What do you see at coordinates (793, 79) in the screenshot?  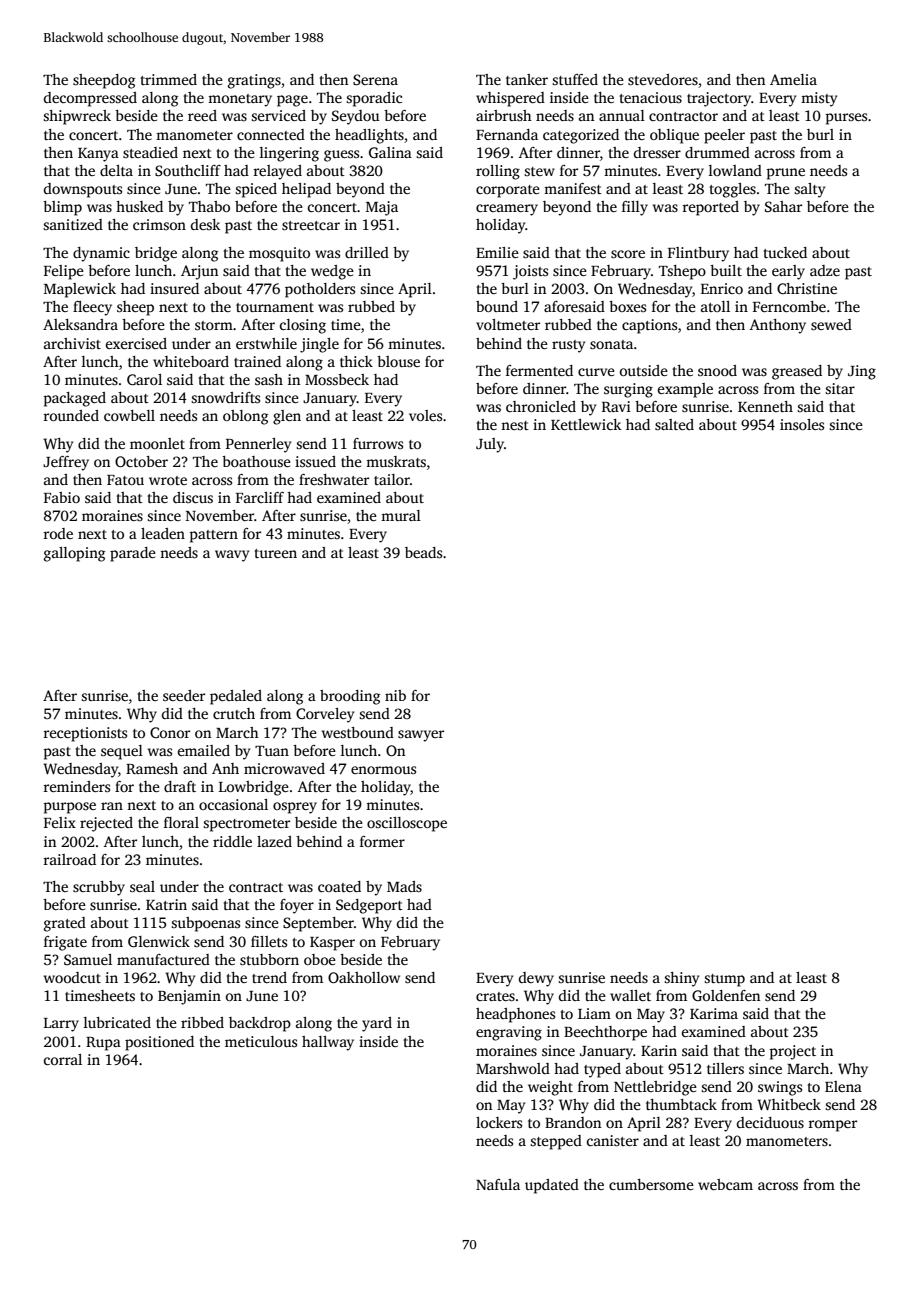 I see `Amelia` at bounding box center [793, 79].
